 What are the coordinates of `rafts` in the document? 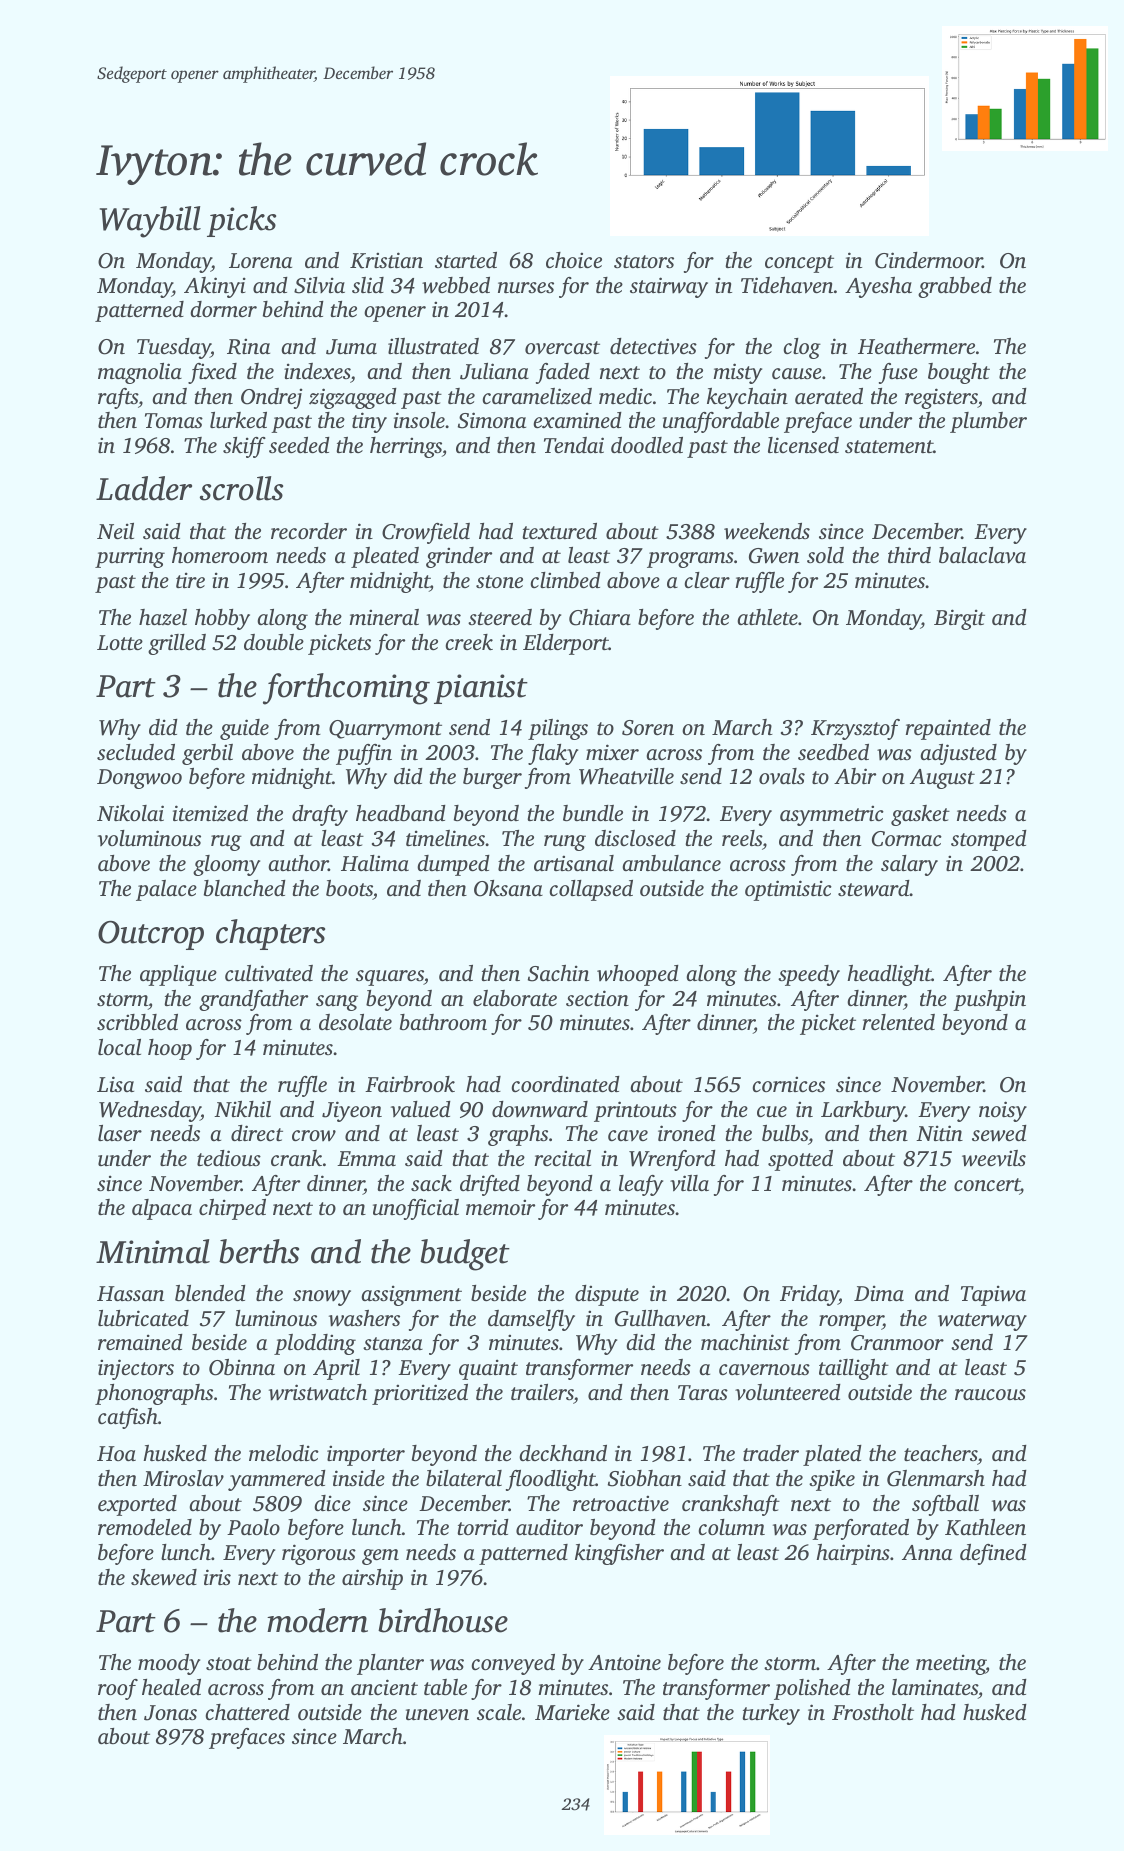 It's located at (118, 398).
